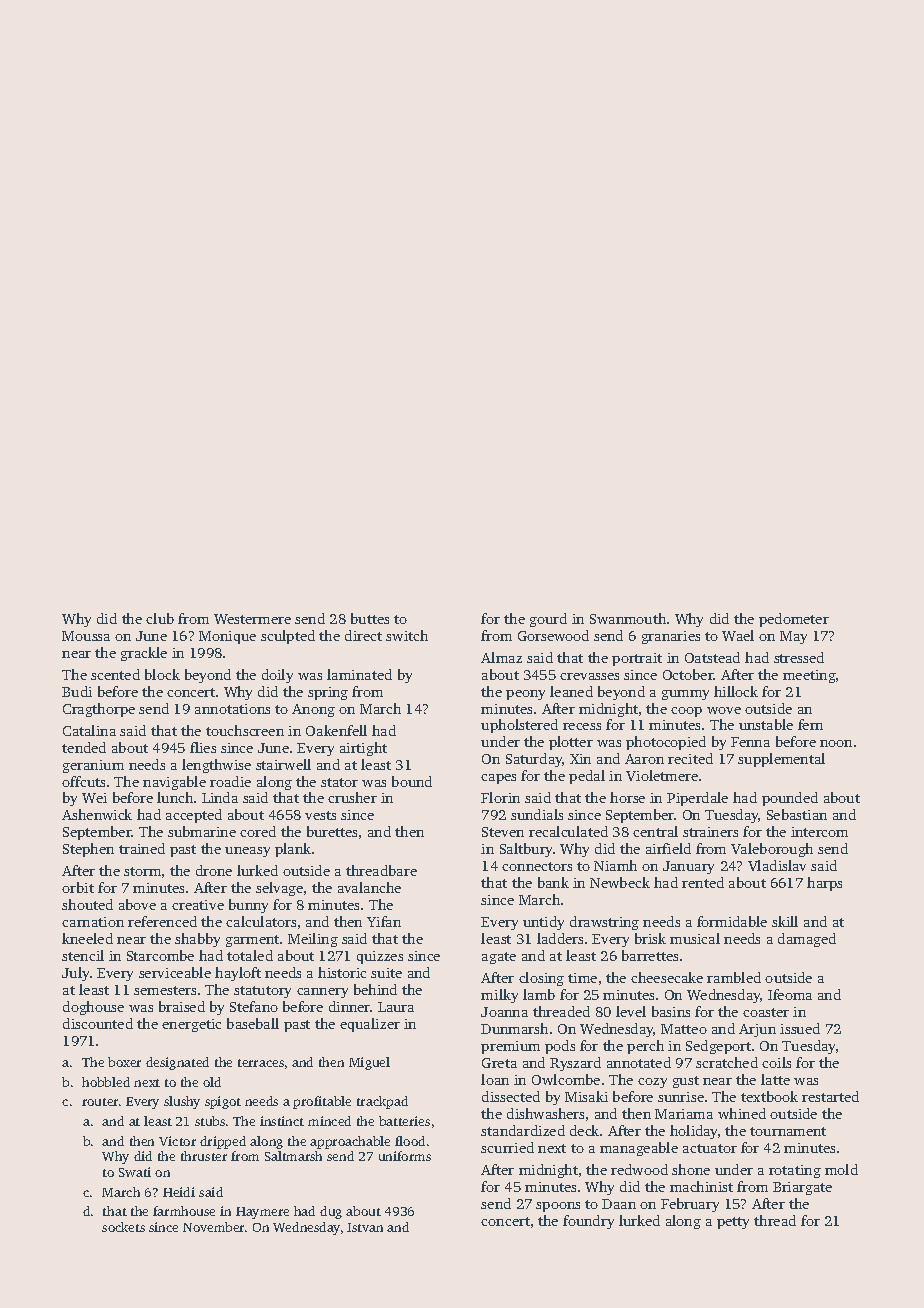 This image has width=924, height=1308. Describe the element at coordinates (545, 1113) in the image. I see `dishwashers` at that location.
